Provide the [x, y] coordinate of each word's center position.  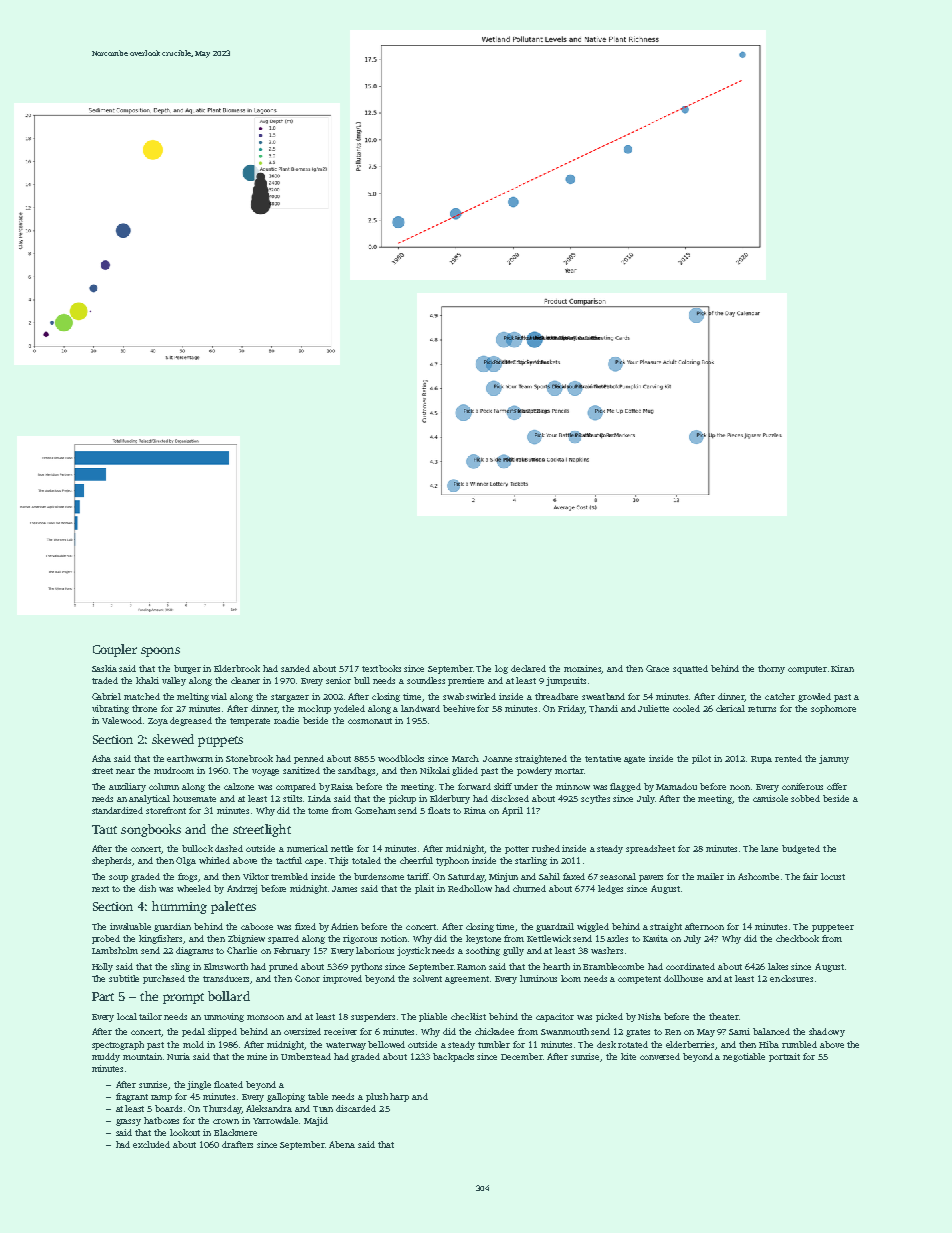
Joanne [497, 759]
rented [788, 758]
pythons [366, 967]
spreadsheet [650, 849]
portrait [784, 1057]
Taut [104, 829]
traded [105, 680]
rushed [546, 848]
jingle [199, 1085]
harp [399, 1097]
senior [338, 680]
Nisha [649, 1016]
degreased [191, 721]
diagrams [194, 951]
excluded [151, 1144]
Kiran [842, 668]
